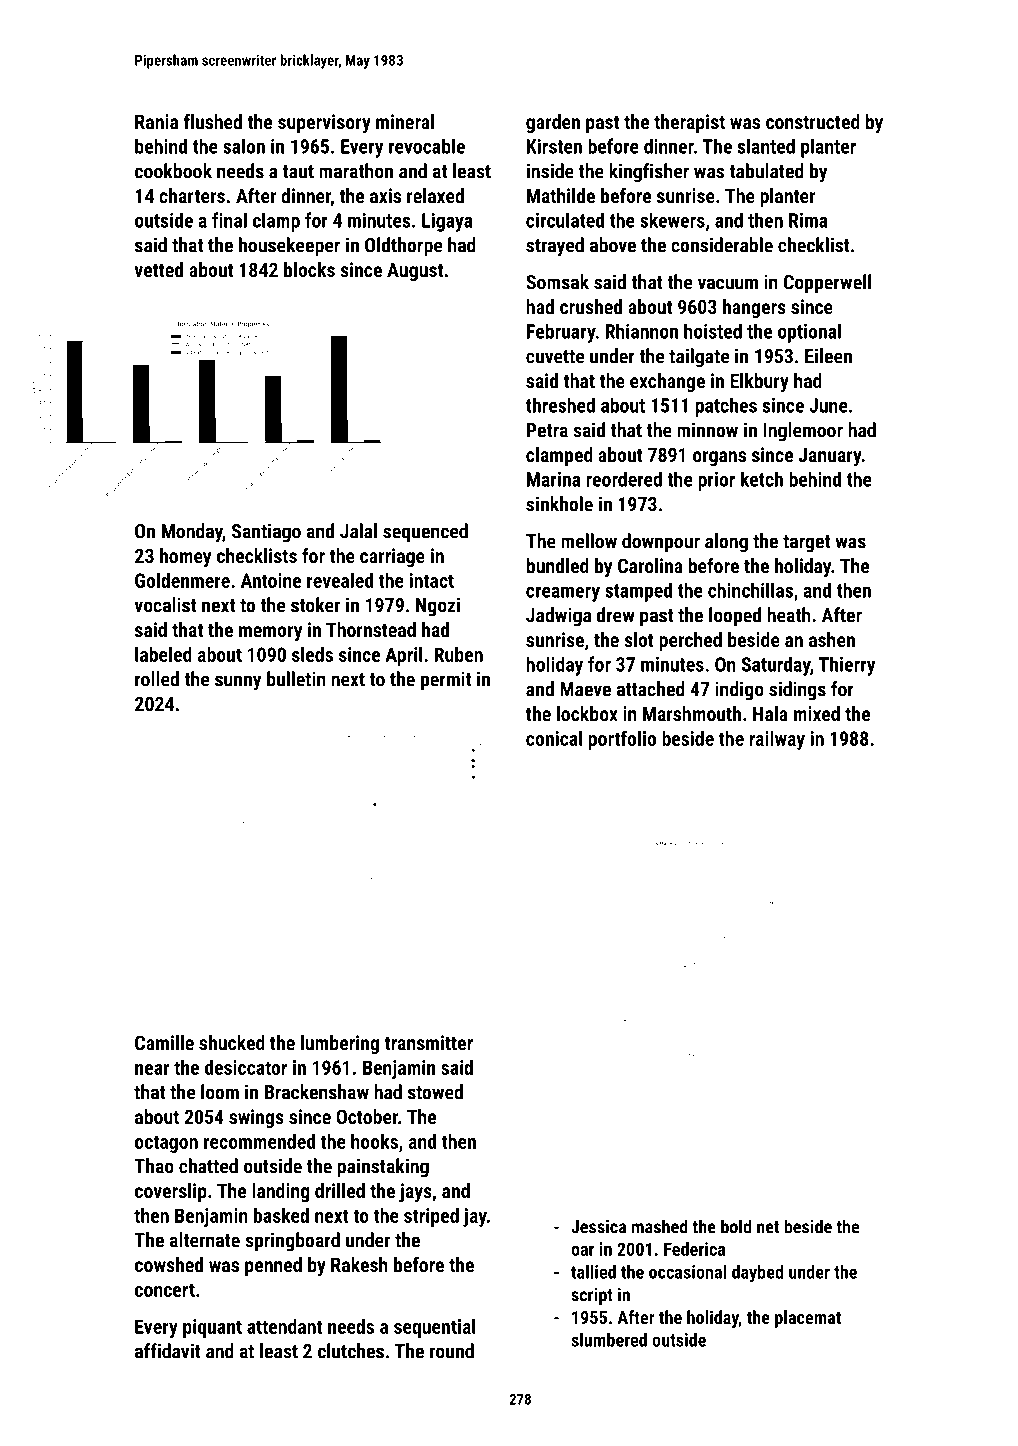  What do you see at coordinates (359, 1264) in the screenshot?
I see `Rakesh` at bounding box center [359, 1264].
